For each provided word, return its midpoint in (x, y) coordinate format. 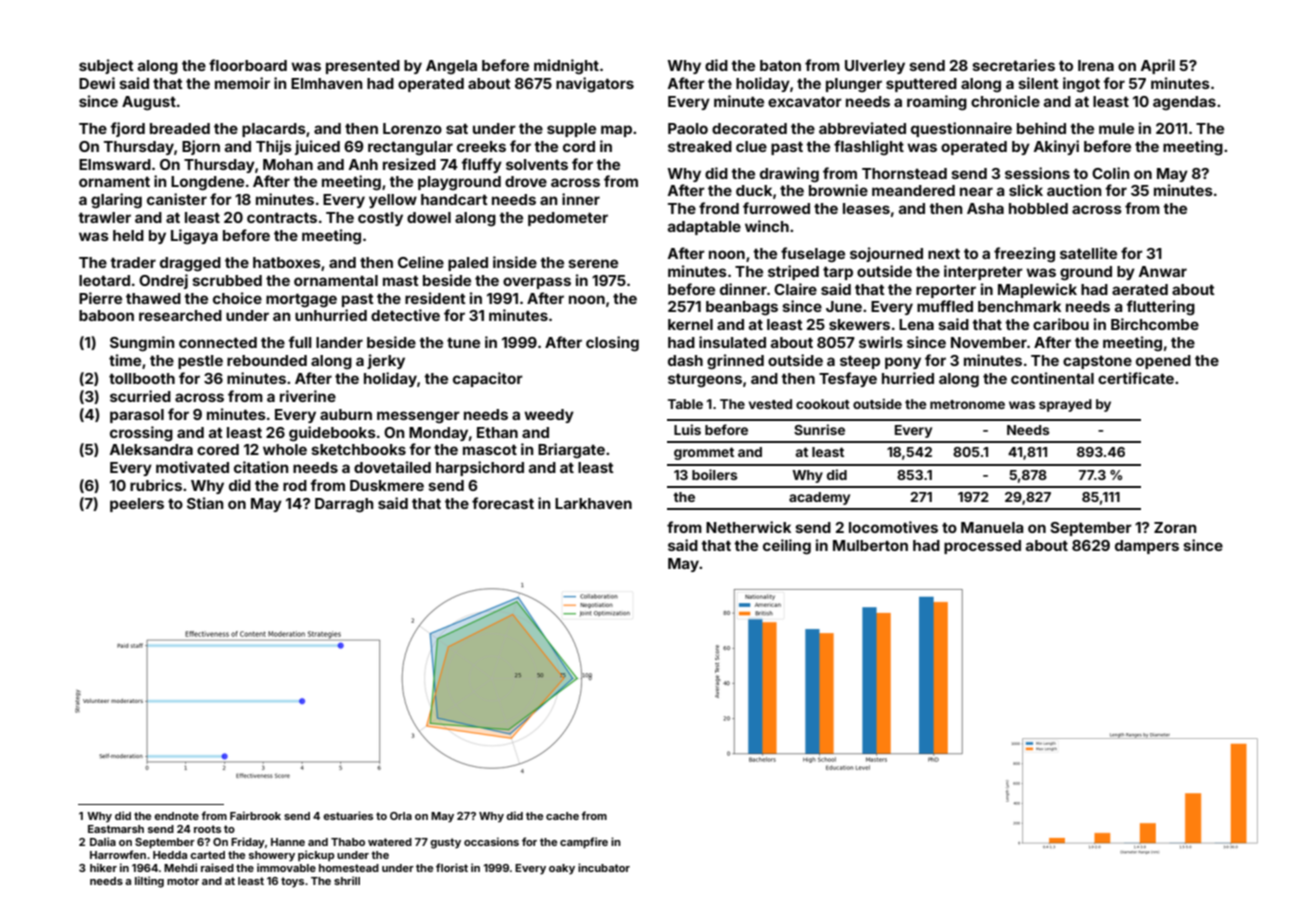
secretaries (1013, 65)
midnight (566, 67)
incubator (604, 867)
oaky (562, 869)
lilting (149, 882)
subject (106, 66)
